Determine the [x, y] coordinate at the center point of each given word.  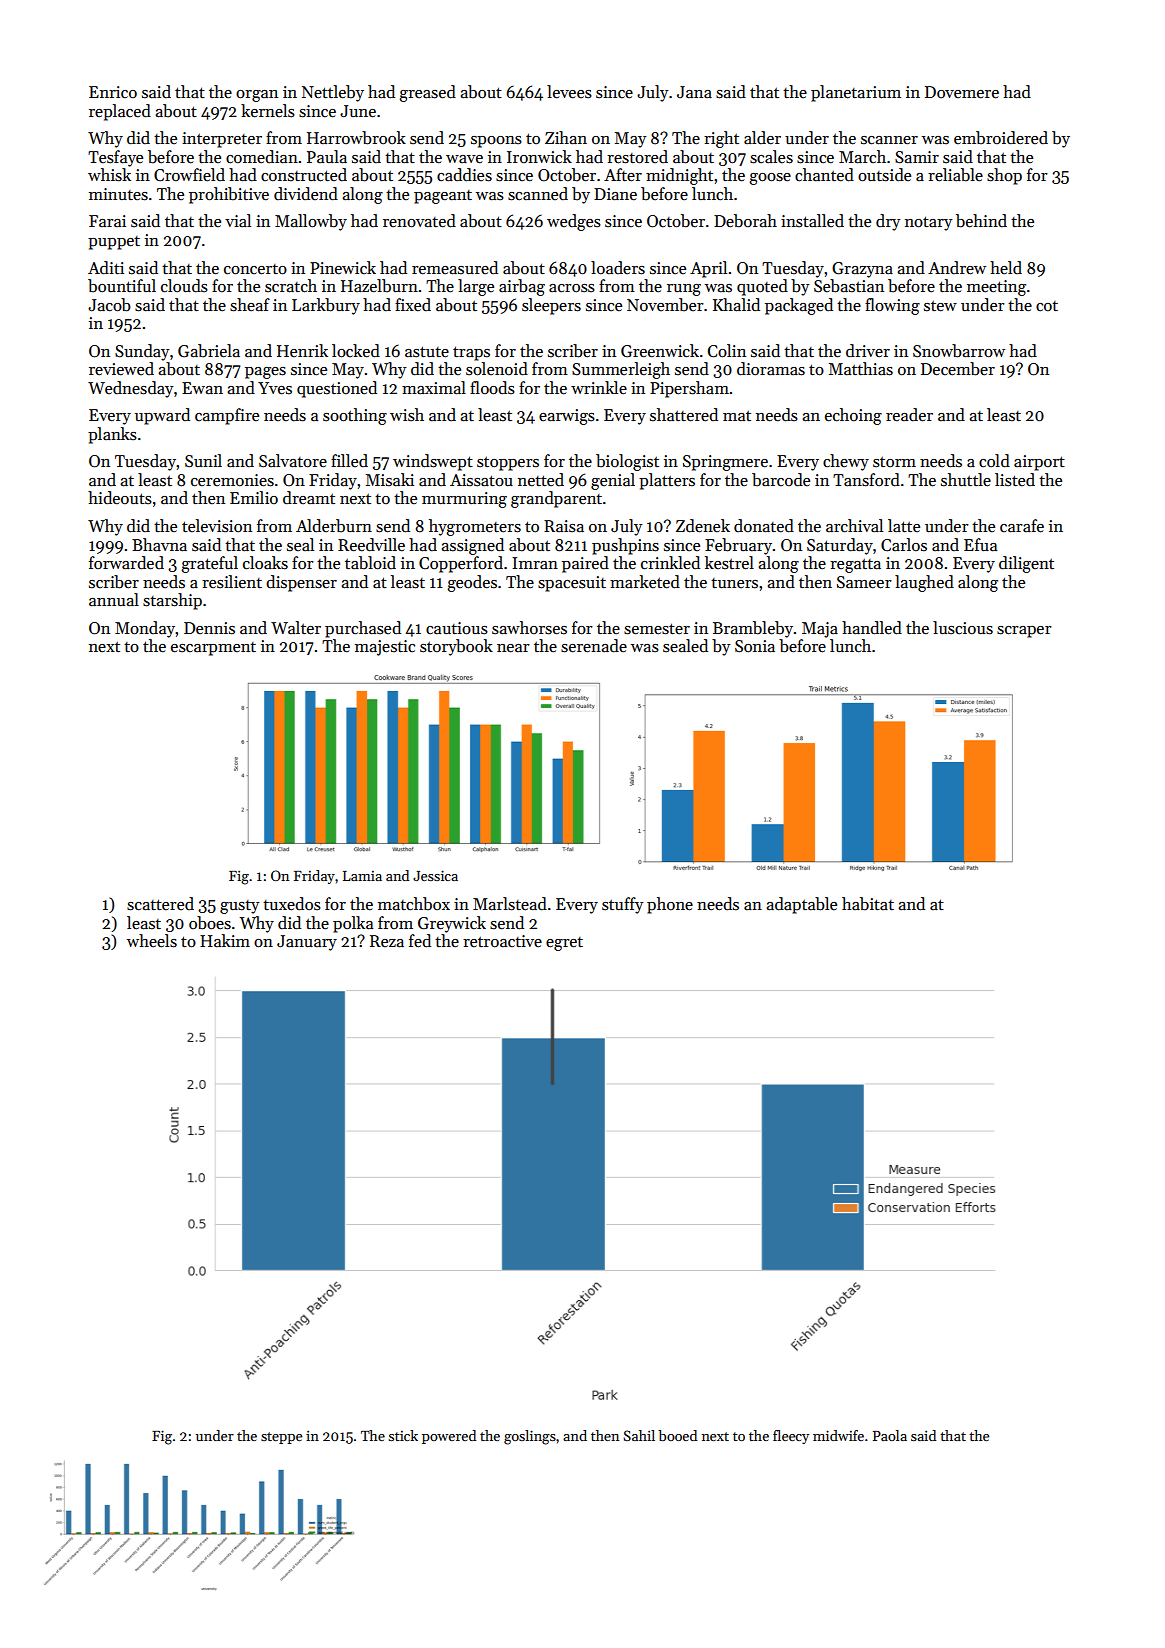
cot [1047, 306]
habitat [868, 904]
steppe [281, 1438]
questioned [337, 389]
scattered [160, 904]
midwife [838, 1435]
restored [637, 157]
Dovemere [962, 92]
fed [420, 941]
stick [403, 1435]
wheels [152, 941]
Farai [107, 221]
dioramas [771, 369]
